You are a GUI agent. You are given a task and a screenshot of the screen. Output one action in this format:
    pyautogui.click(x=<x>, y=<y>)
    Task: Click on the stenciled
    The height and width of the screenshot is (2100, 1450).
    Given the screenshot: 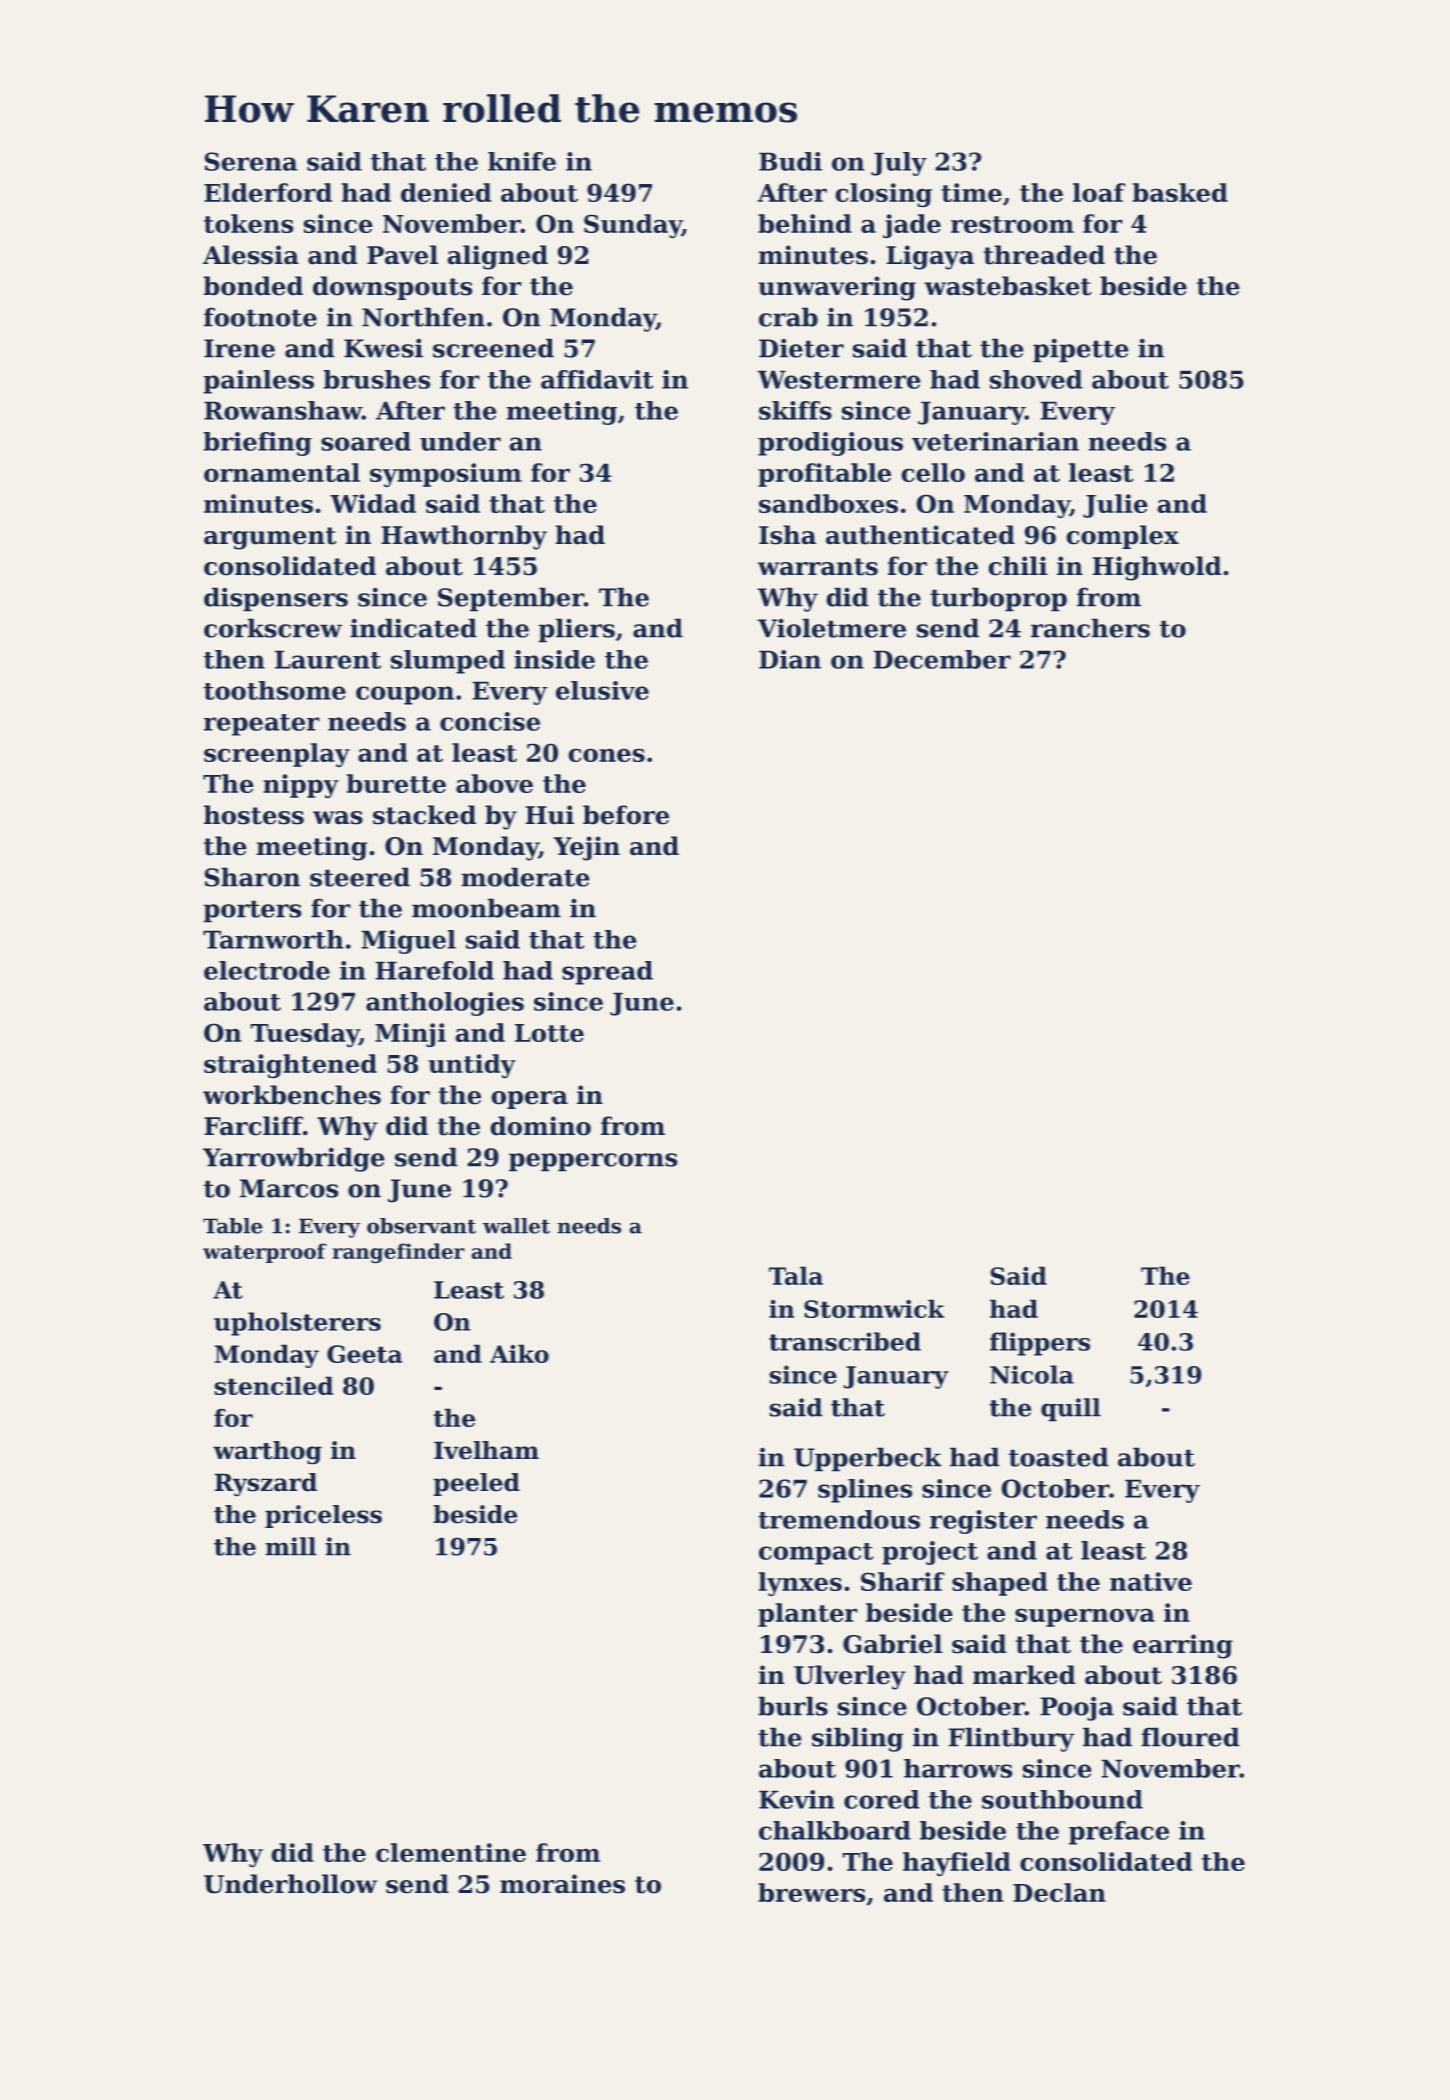 What is the action you would take?
    pyautogui.click(x=273, y=1385)
